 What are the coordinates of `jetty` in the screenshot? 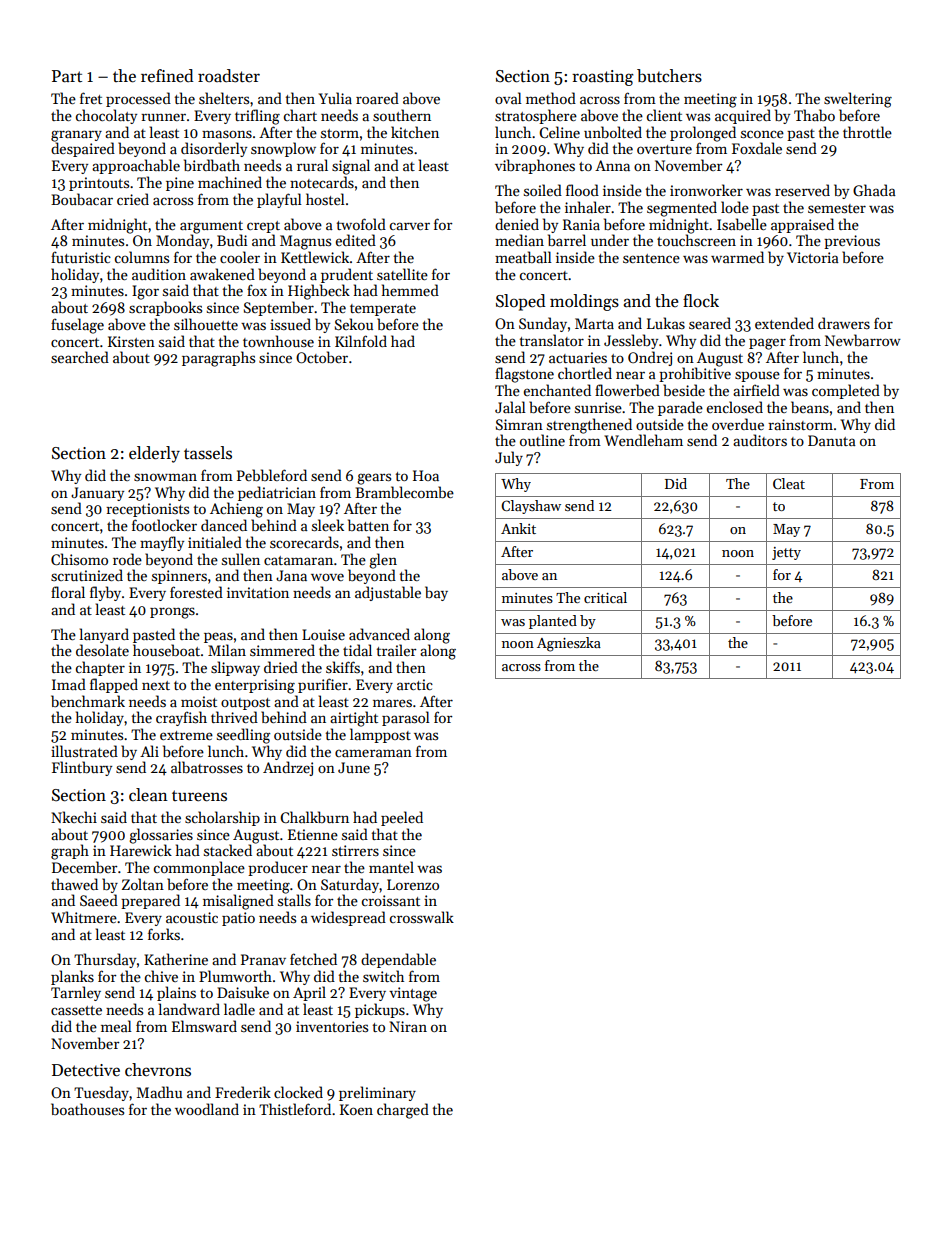 It's located at (786, 553).
